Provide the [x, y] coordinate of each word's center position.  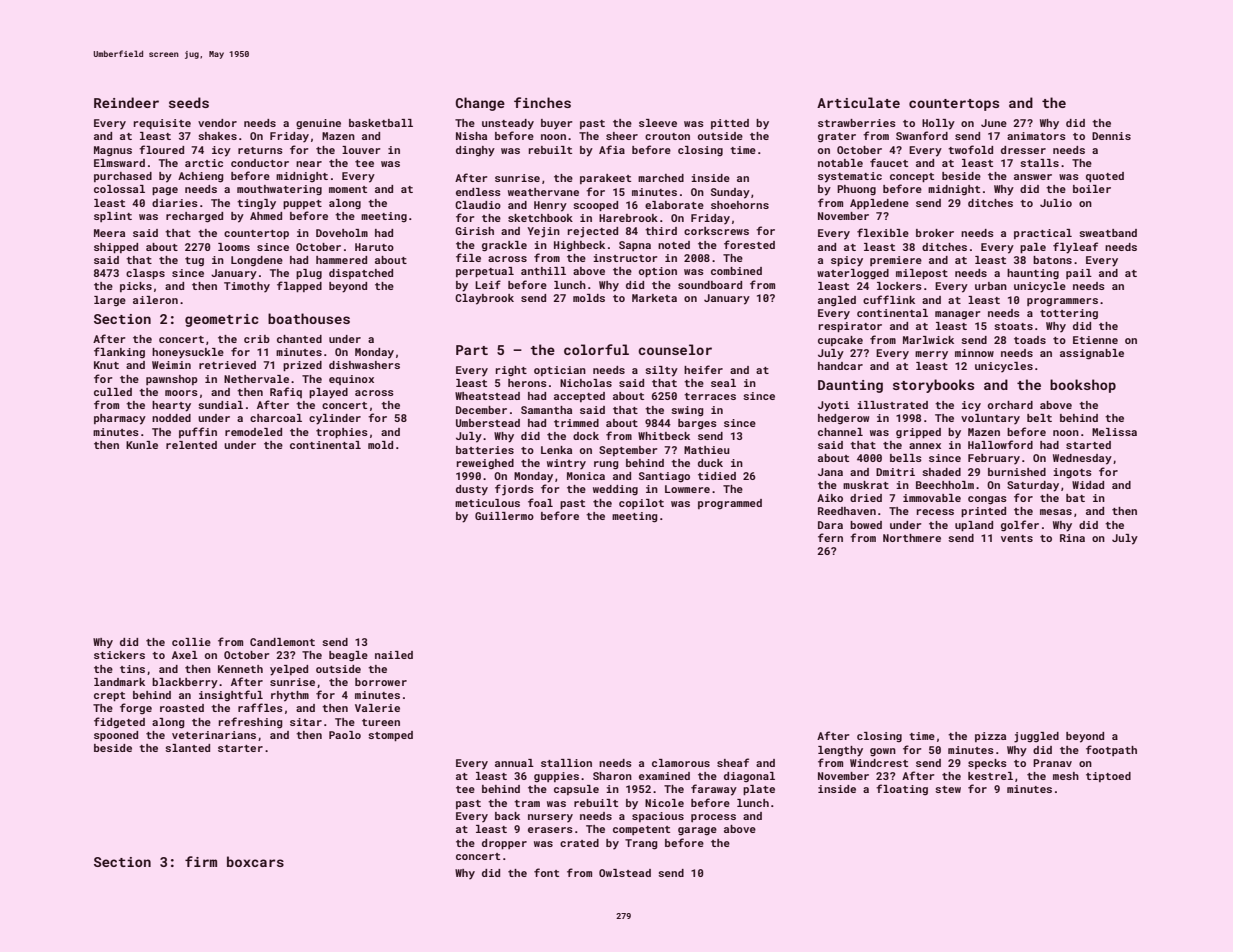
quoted [1105, 177]
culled [113, 392]
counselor [675, 349]
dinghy [475, 151]
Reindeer [126, 102]
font [546, 872]
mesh [1066, 776]
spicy [847, 261]
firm [201, 861]
